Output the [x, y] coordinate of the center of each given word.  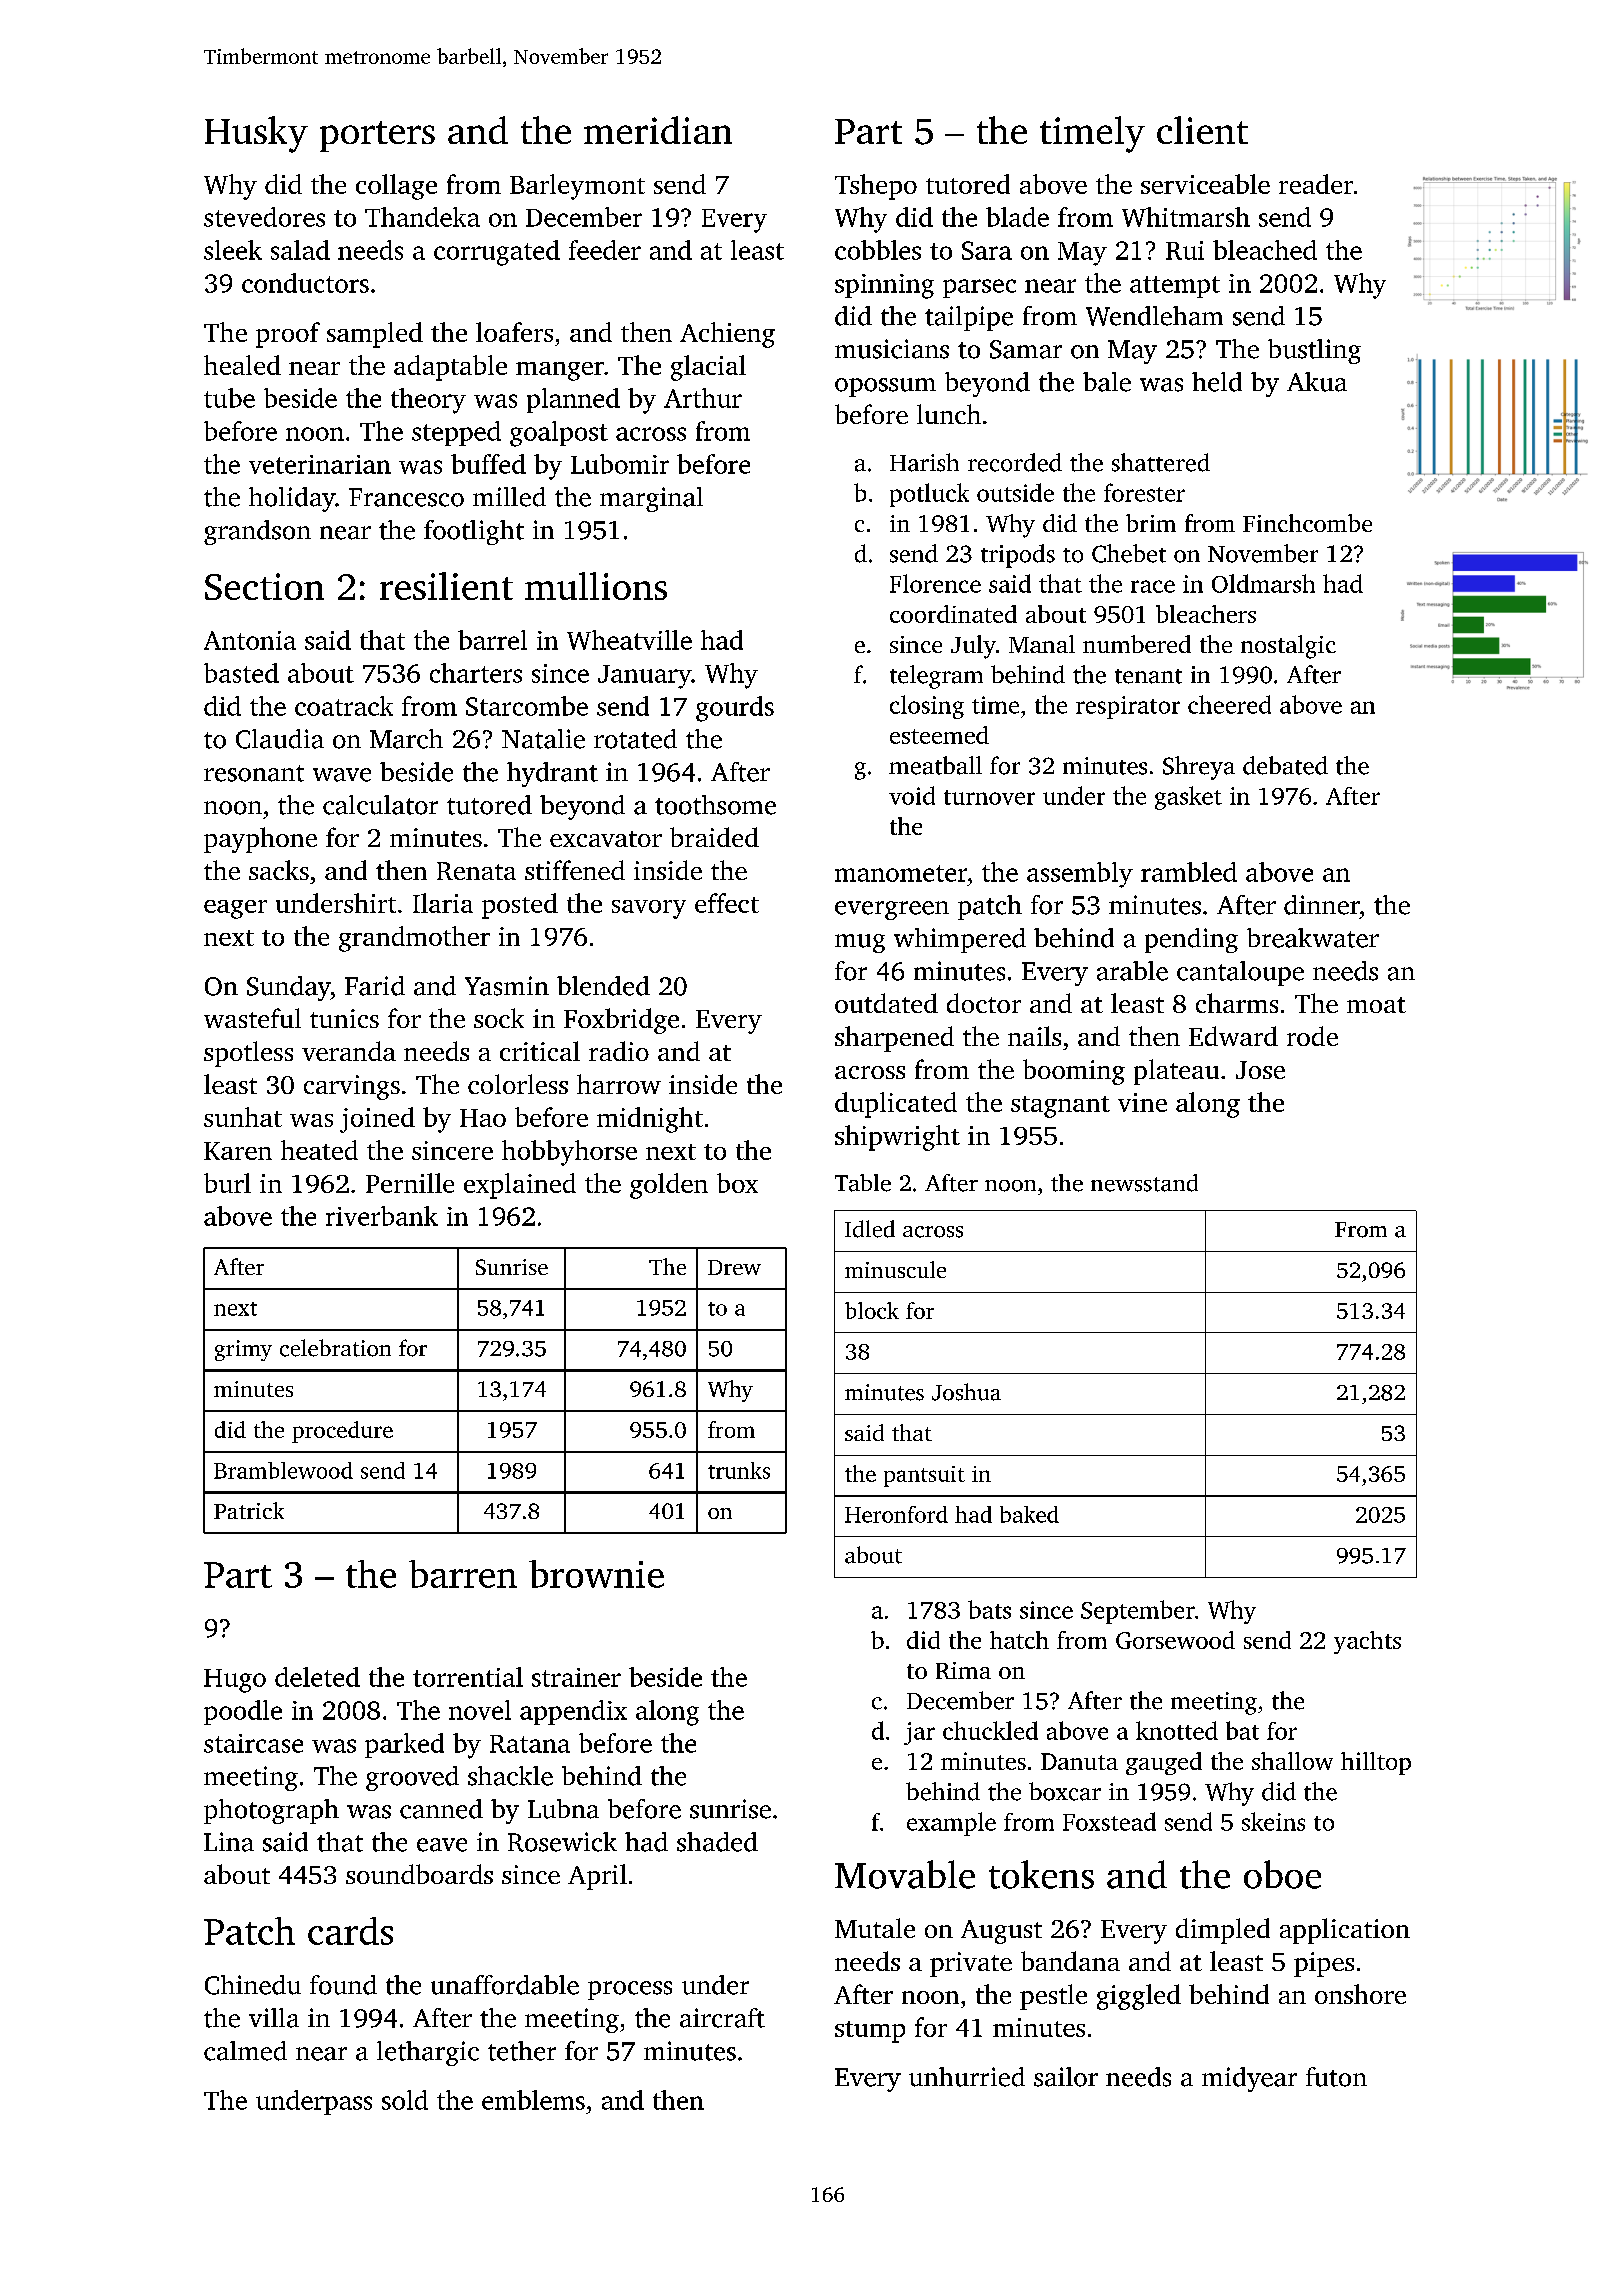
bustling [1314, 351]
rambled [1189, 872]
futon [1336, 2077]
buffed [488, 464]
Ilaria [443, 903]
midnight [650, 1120]
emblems [533, 2100]
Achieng [727, 335]
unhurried [967, 2077]
